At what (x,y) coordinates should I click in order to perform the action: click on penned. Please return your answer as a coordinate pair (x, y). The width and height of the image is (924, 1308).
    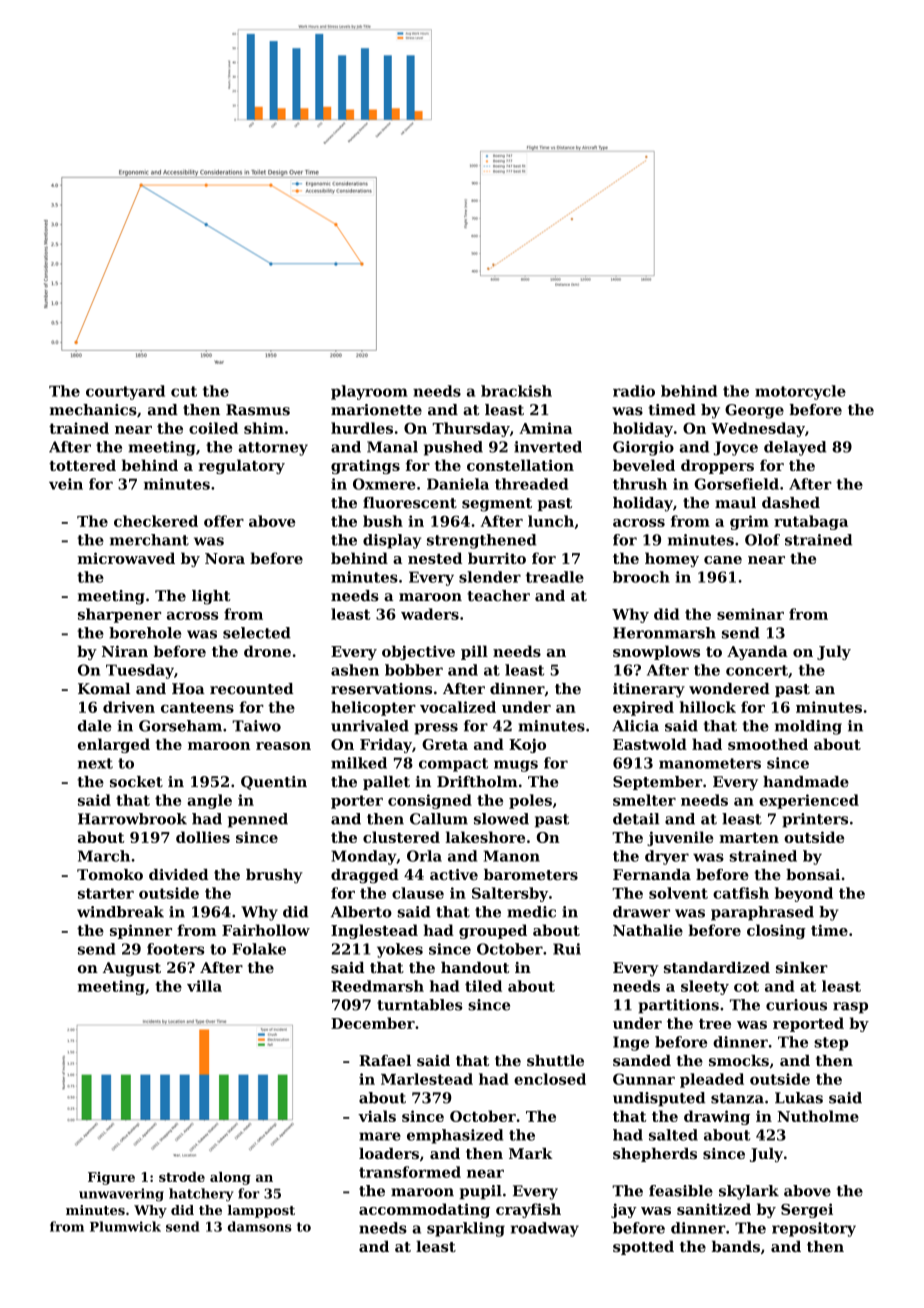
    Looking at the image, I should click on (258, 820).
